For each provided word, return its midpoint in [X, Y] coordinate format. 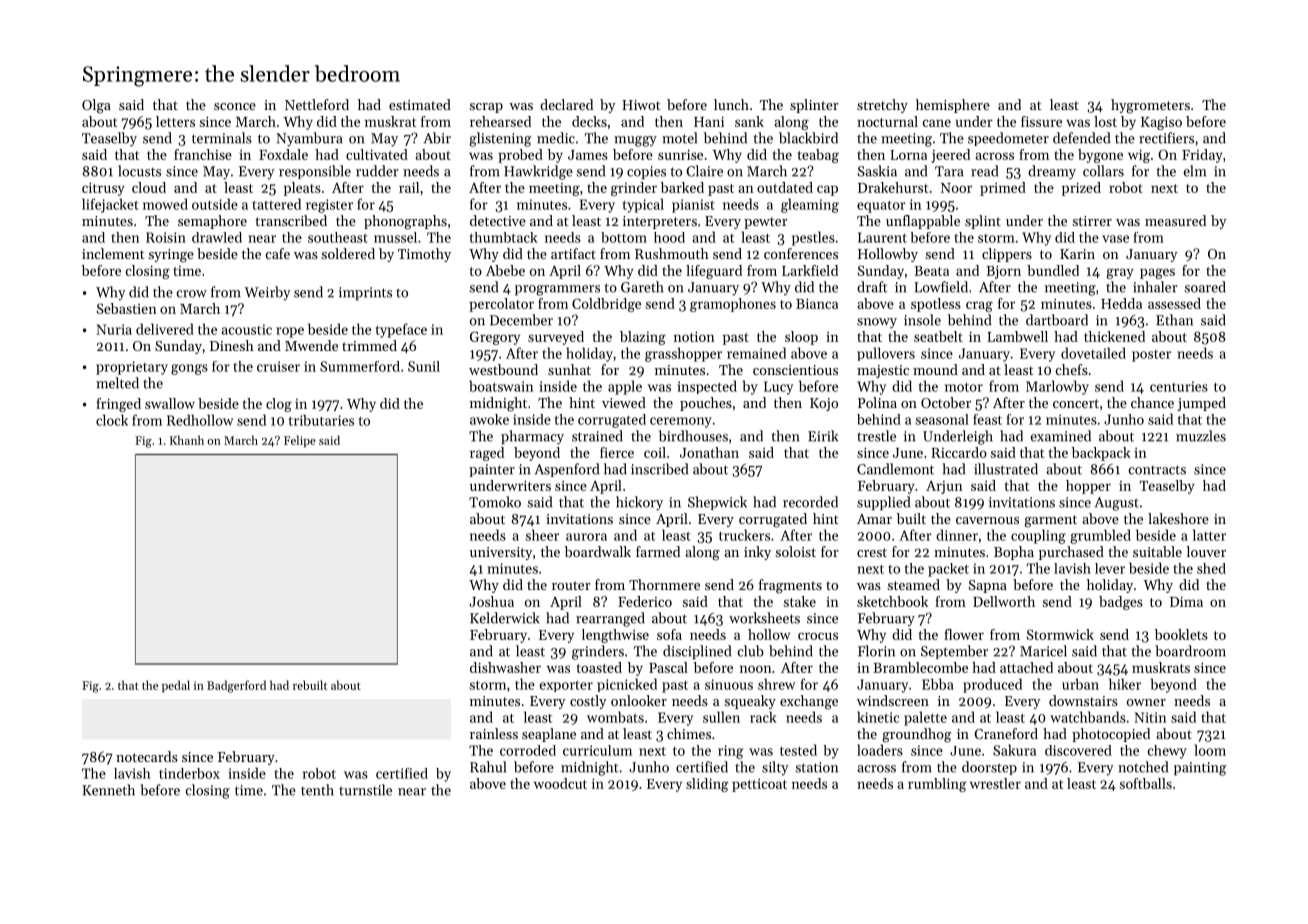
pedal [176, 686]
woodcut [560, 783]
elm [1195, 171]
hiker [1125, 684]
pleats [302, 189]
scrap [486, 108]
